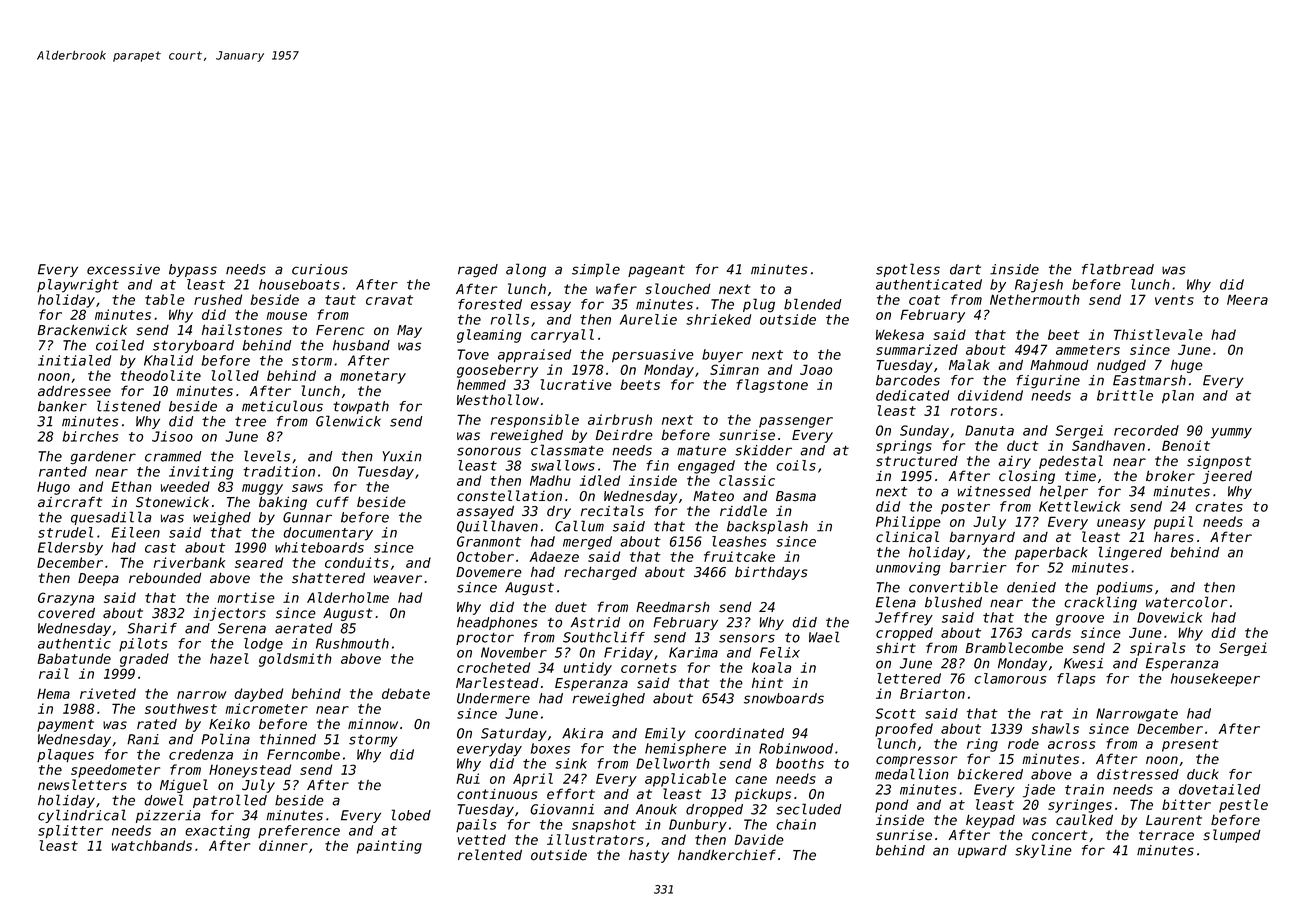  Describe the element at coordinates (1055, 728) in the screenshot. I see `shawls` at that location.
